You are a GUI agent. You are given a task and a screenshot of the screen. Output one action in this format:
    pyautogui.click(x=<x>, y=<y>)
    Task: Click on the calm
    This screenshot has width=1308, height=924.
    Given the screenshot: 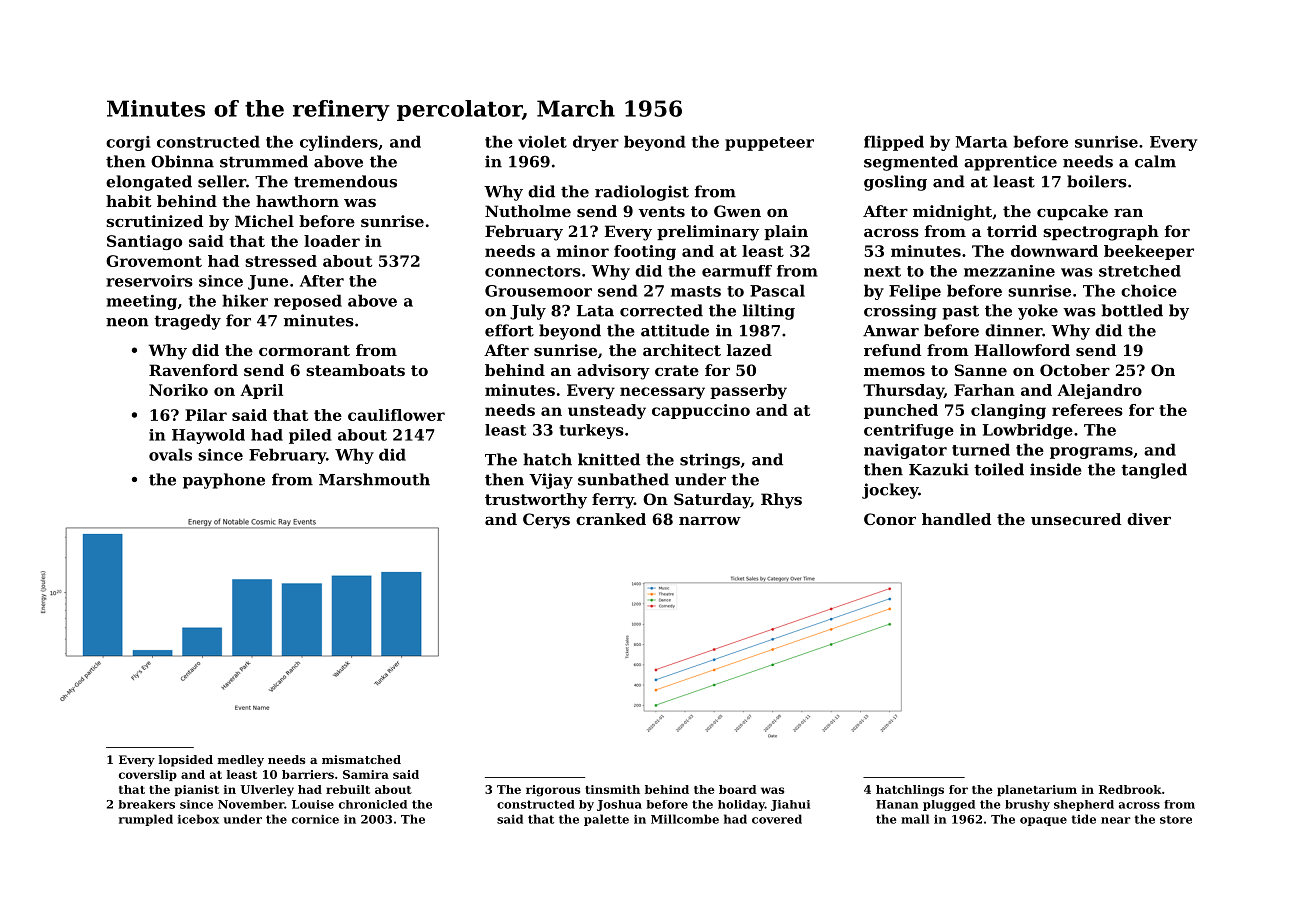 What is the action you would take?
    pyautogui.click(x=1155, y=161)
